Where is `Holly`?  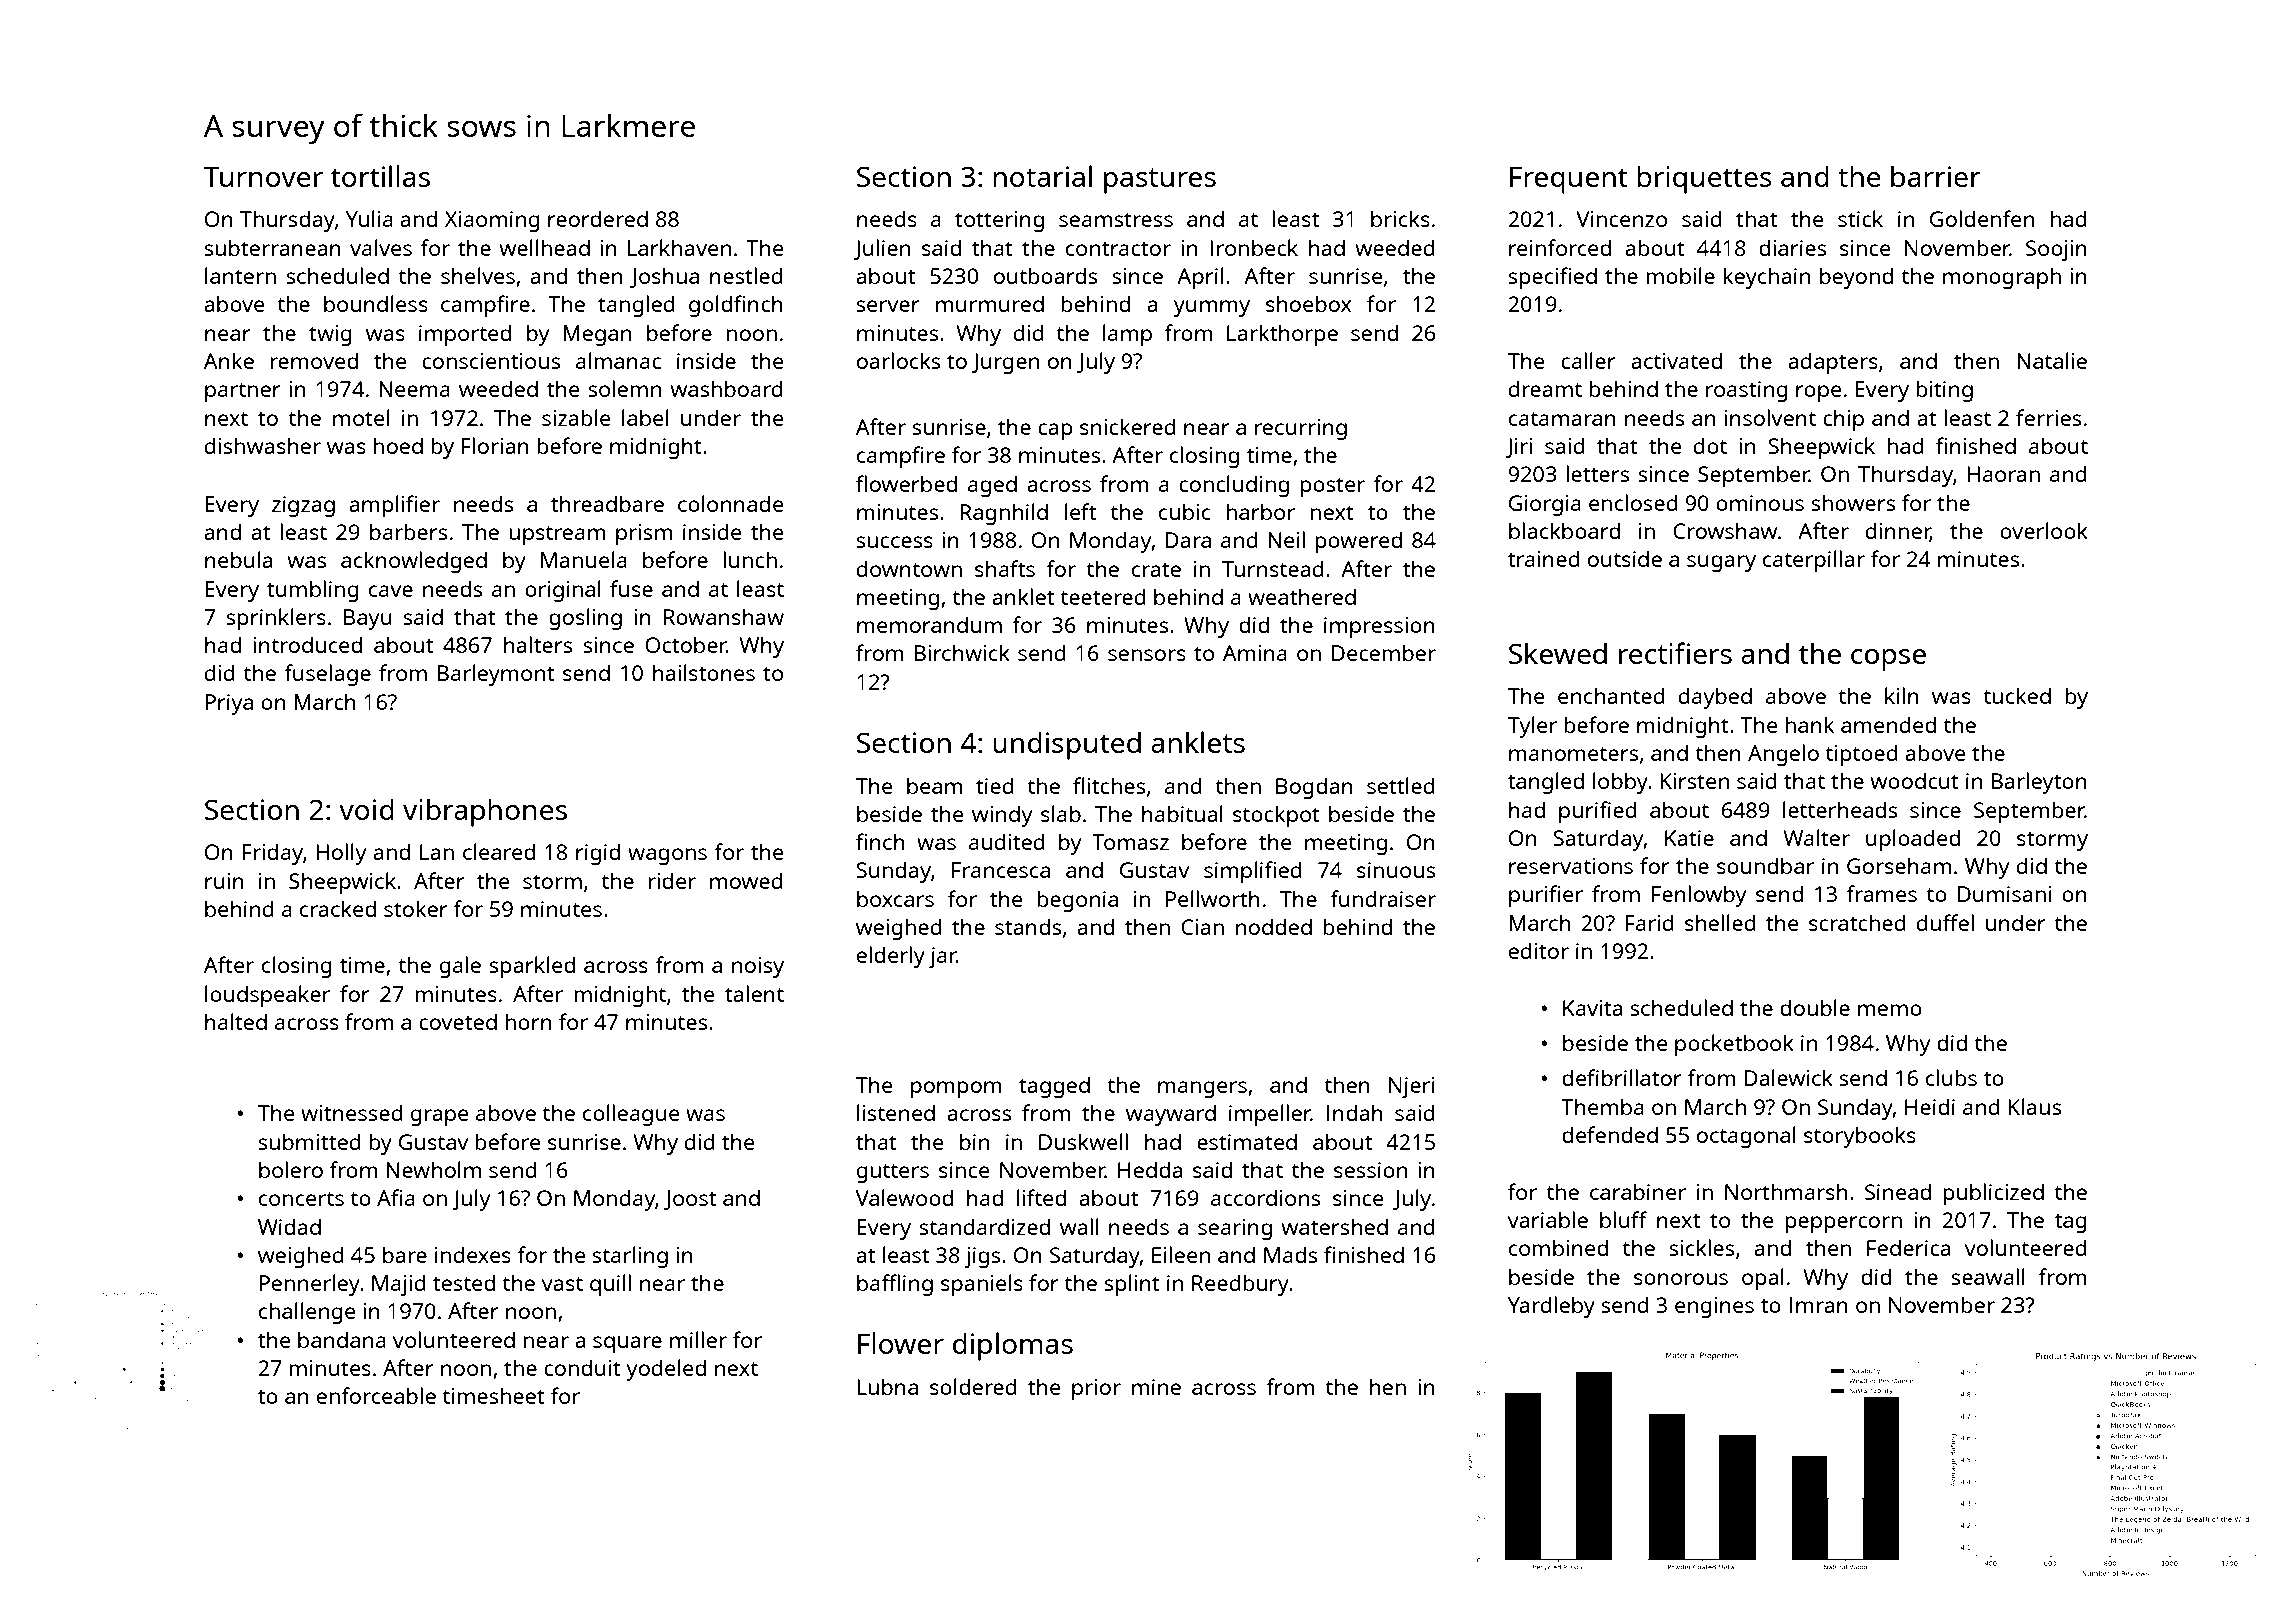
Holly is located at coordinates (341, 854).
